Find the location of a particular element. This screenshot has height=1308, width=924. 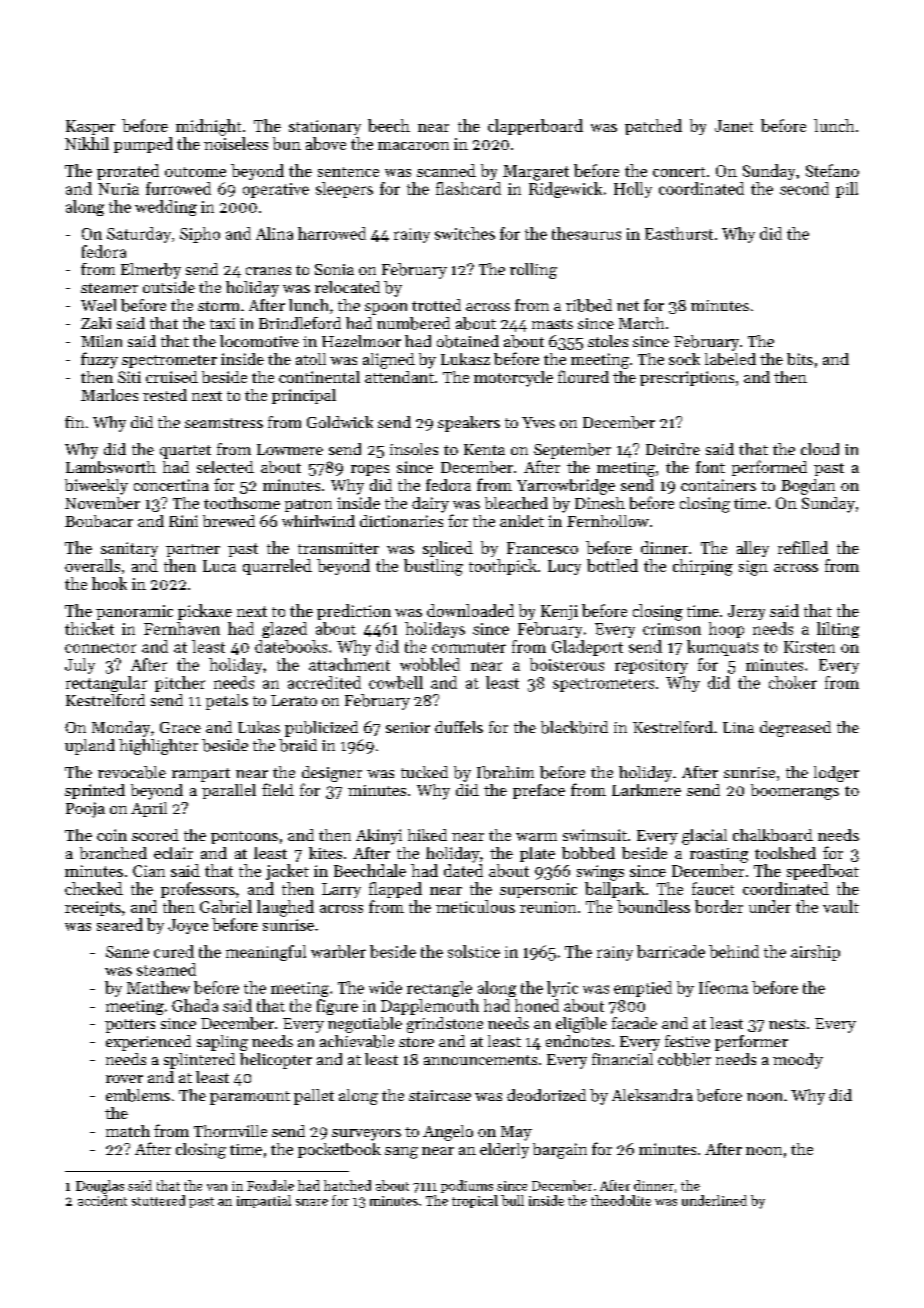

macaroon is located at coordinates (413, 146).
